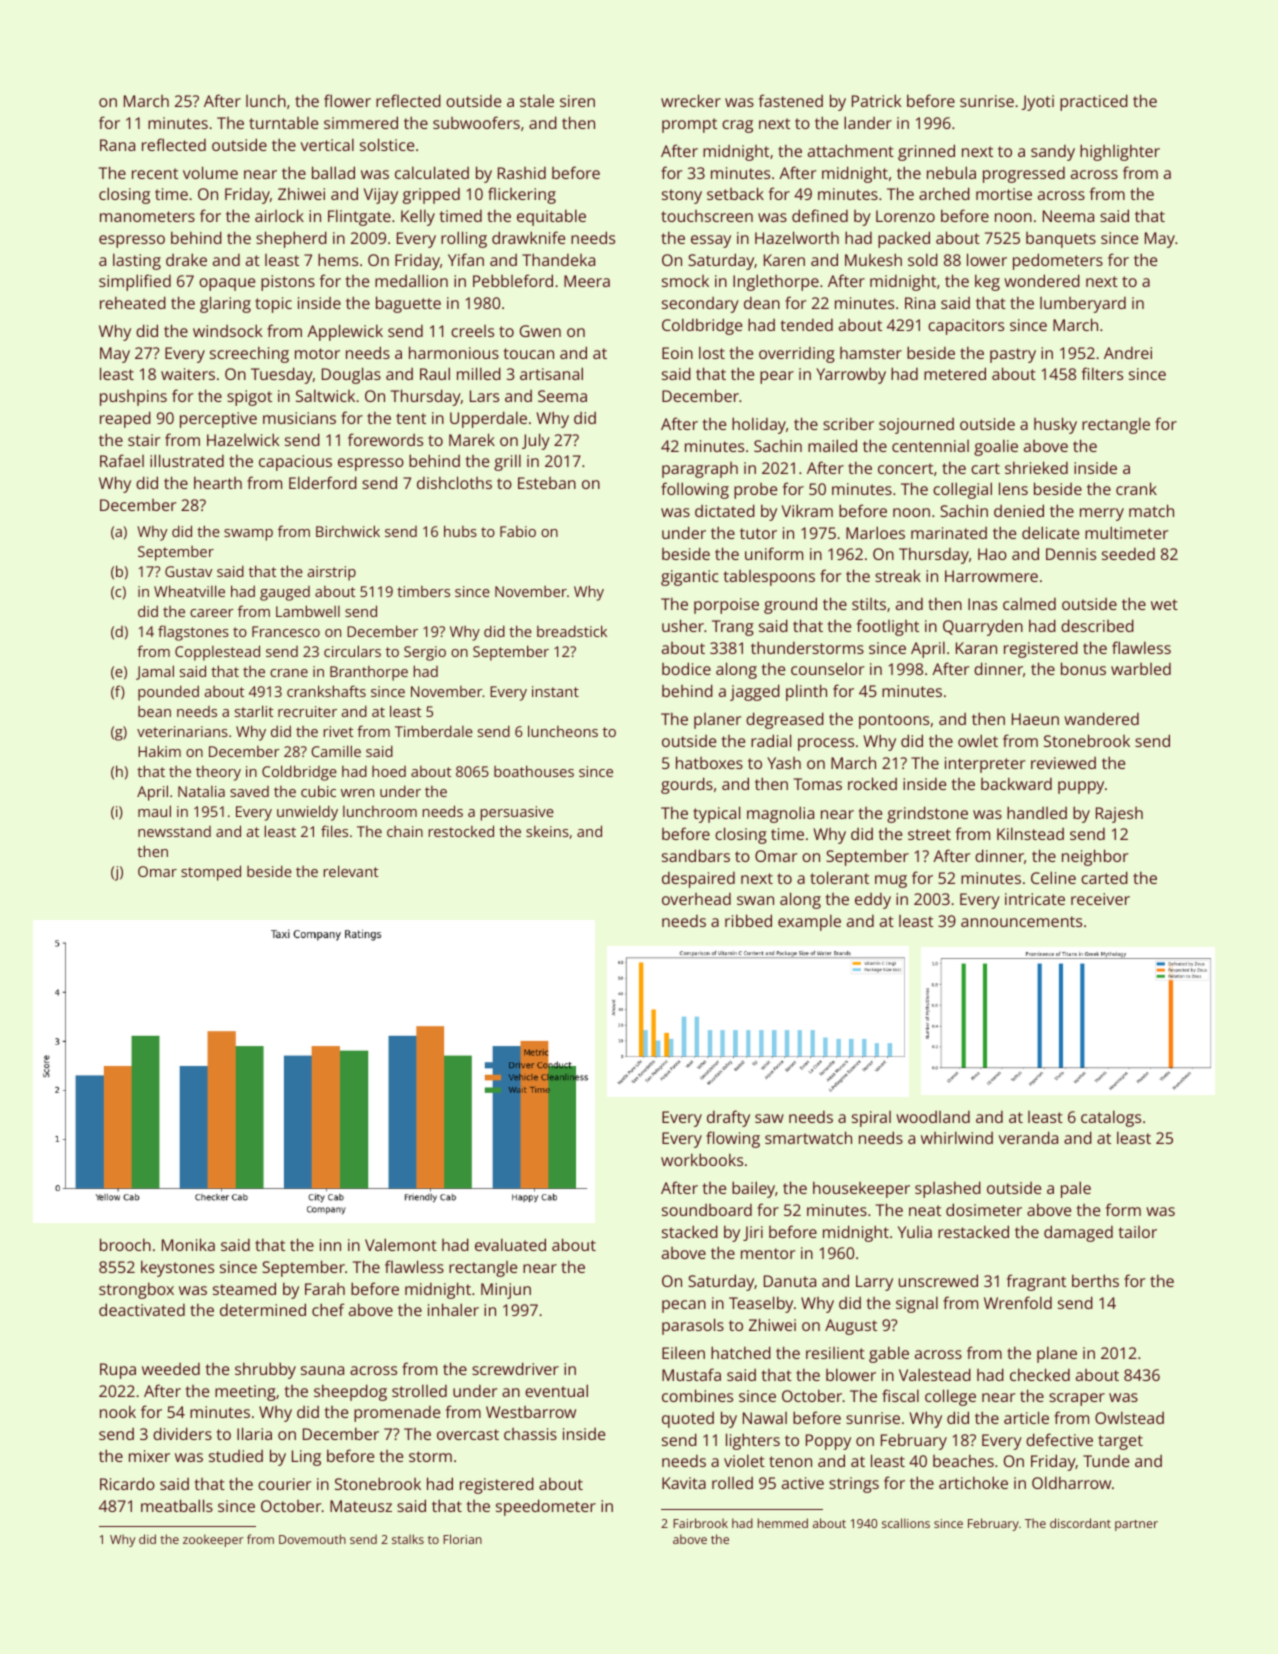 The height and width of the screenshot is (1654, 1278). I want to click on Vijay, so click(381, 196).
